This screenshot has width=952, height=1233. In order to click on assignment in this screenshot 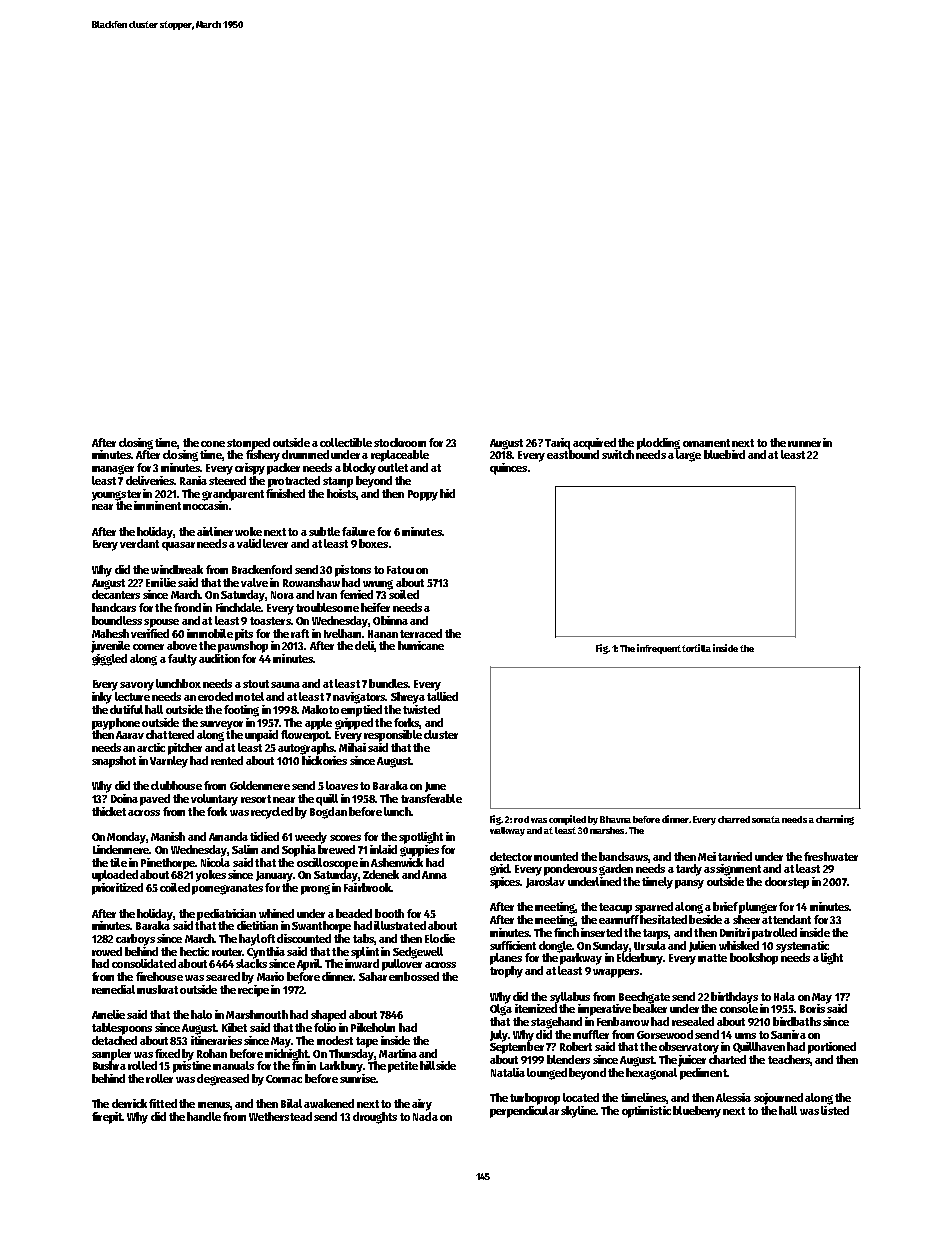, I will do `click(732, 870)`.
